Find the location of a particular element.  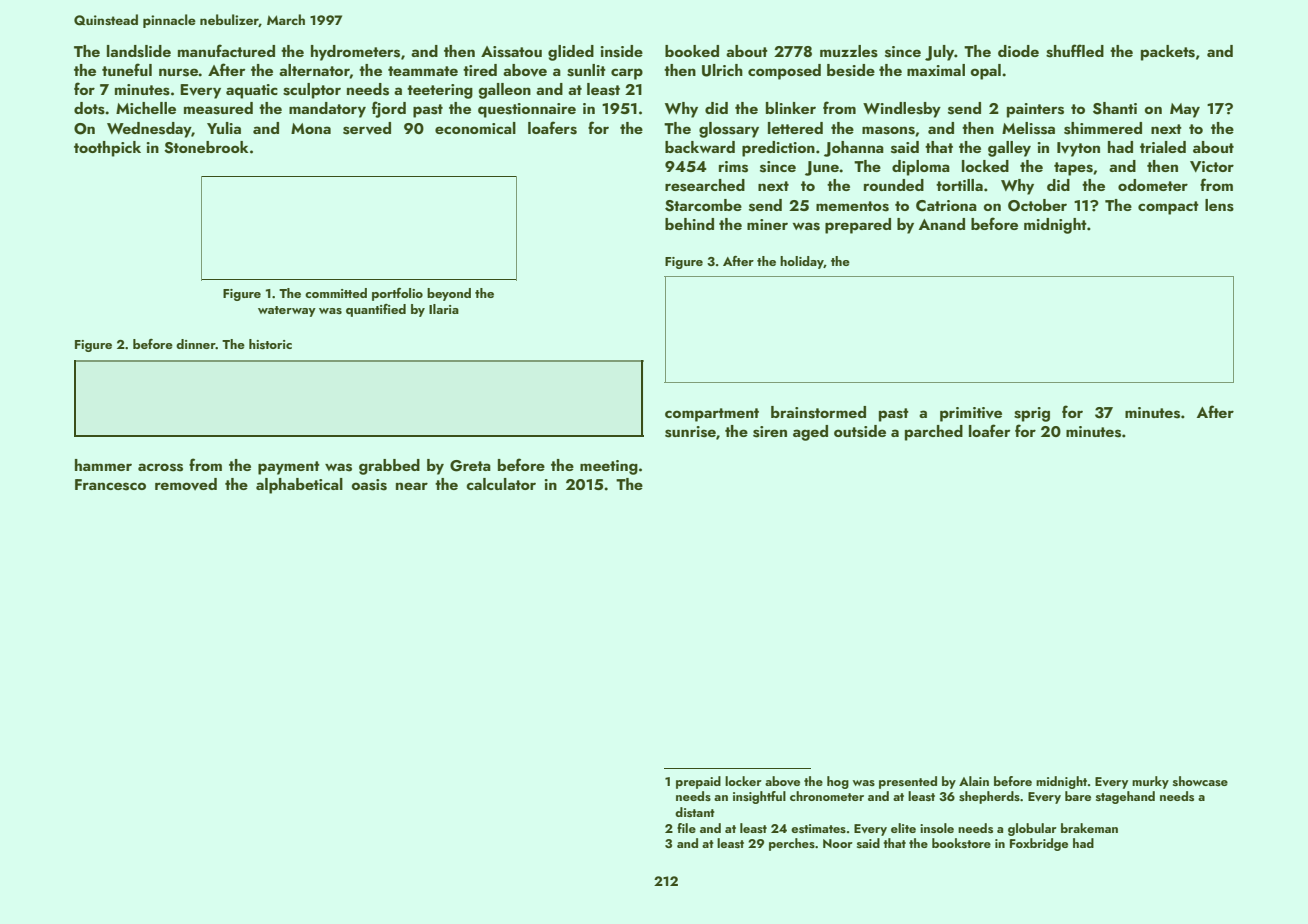

removed is located at coordinates (186, 484).
